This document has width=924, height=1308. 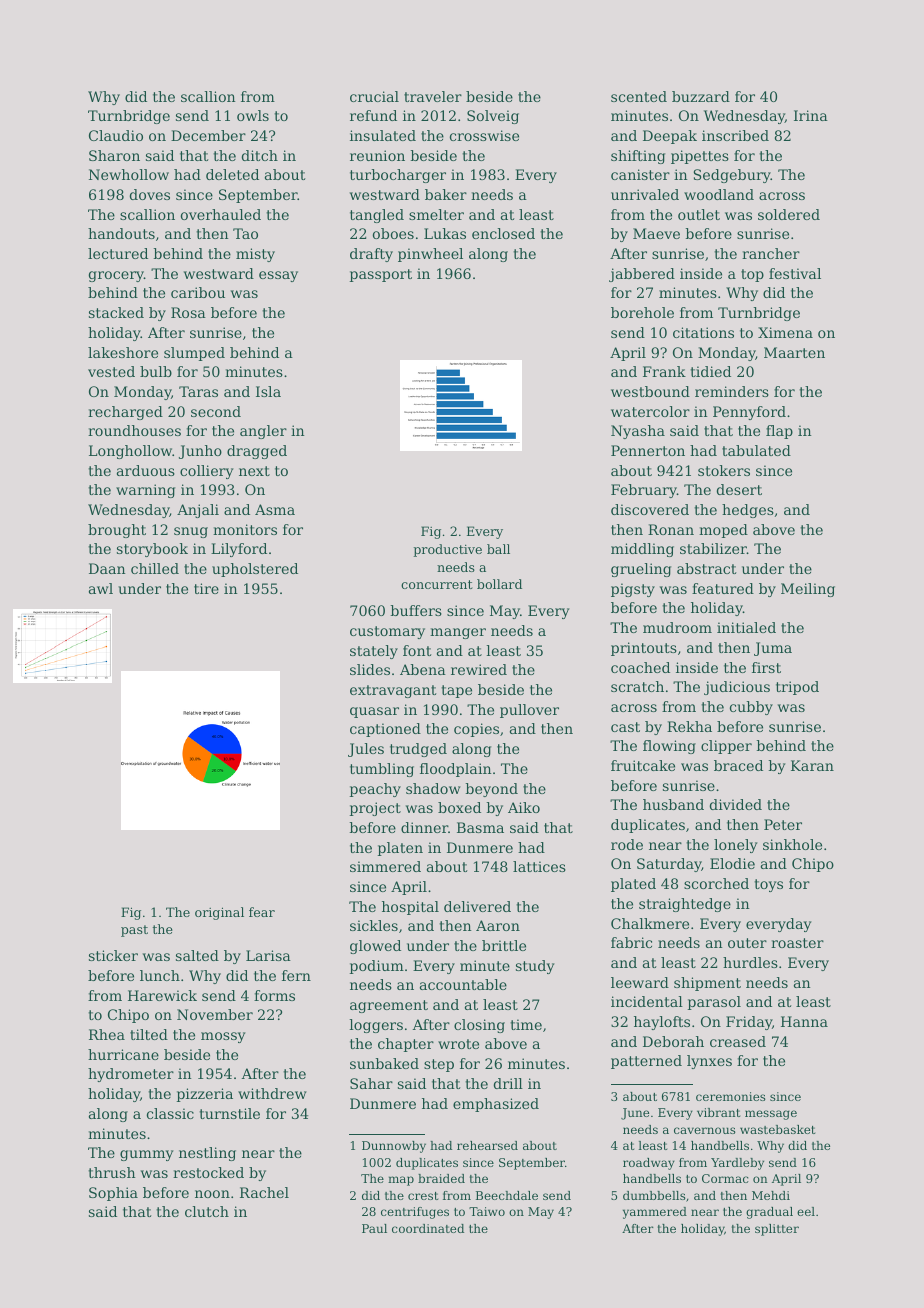 What do you see at coordinates (374, 1228) in the document?
I see `Paul` at bounding box center [374, 1228].
